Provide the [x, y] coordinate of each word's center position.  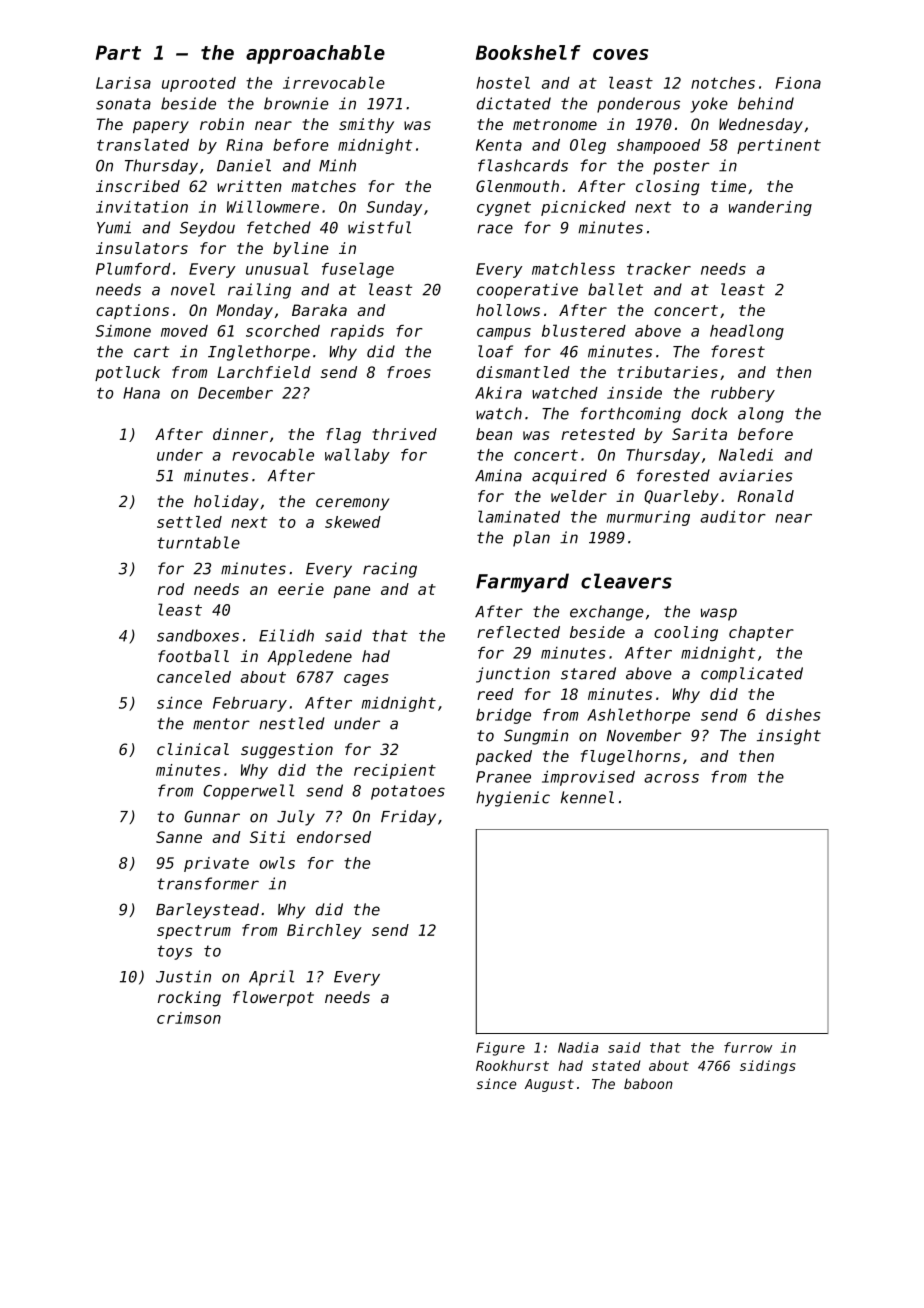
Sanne [179, 837]
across [671, 778]
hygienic [513, 799]
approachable [315, 54]
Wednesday [761, 125]
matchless [573, 268]
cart [151, 352]
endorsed [334, 837]
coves [620, 54]
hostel [503, 82]
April [271, 978]
